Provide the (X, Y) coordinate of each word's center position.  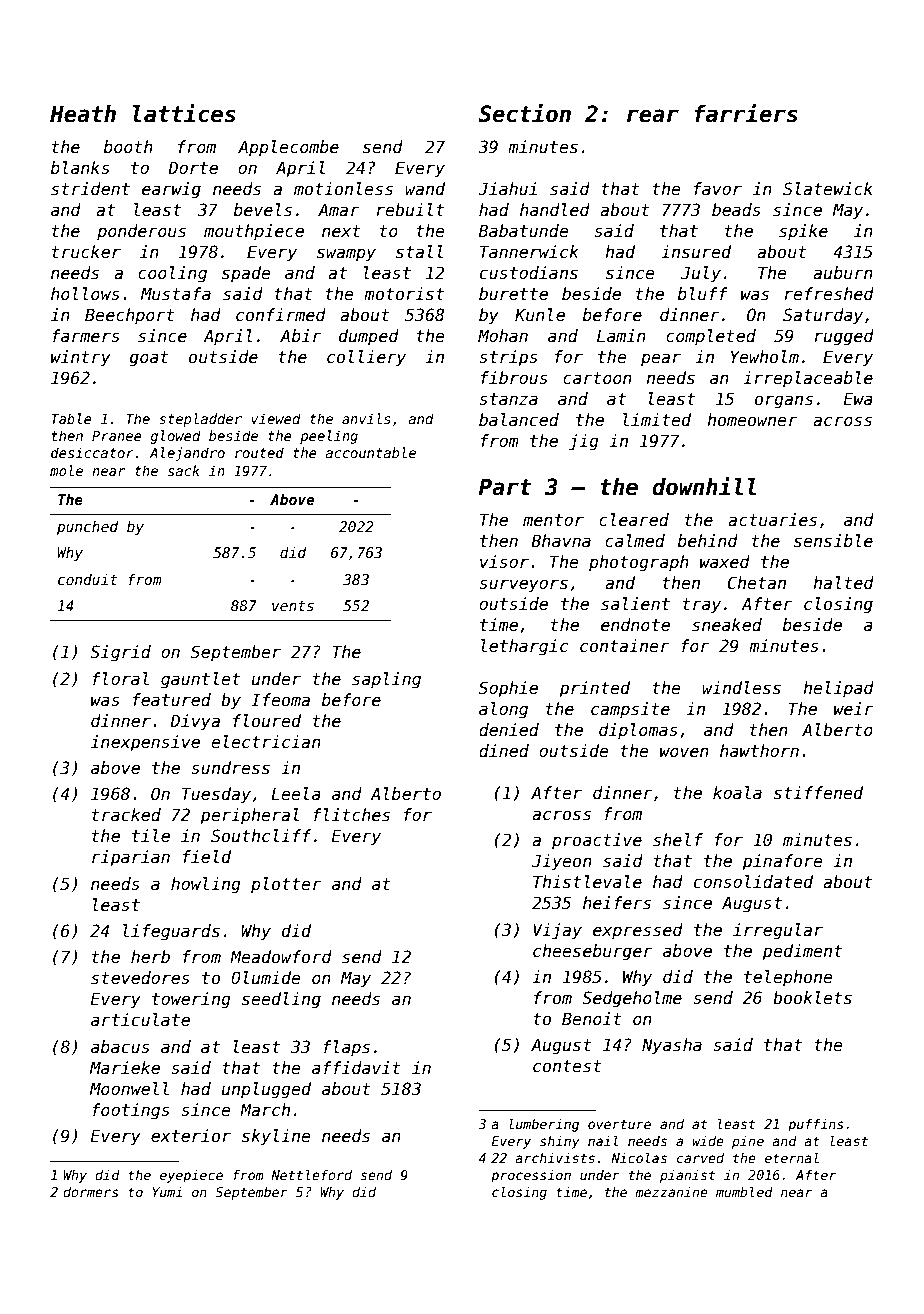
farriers (746, 113)
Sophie (508, 689)
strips (508, 358)
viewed (276, 418)
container (625, 646)
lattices (184, 113)
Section (525, 113)
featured (172, 700)
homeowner (752, 420)
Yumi (167, 1192)
